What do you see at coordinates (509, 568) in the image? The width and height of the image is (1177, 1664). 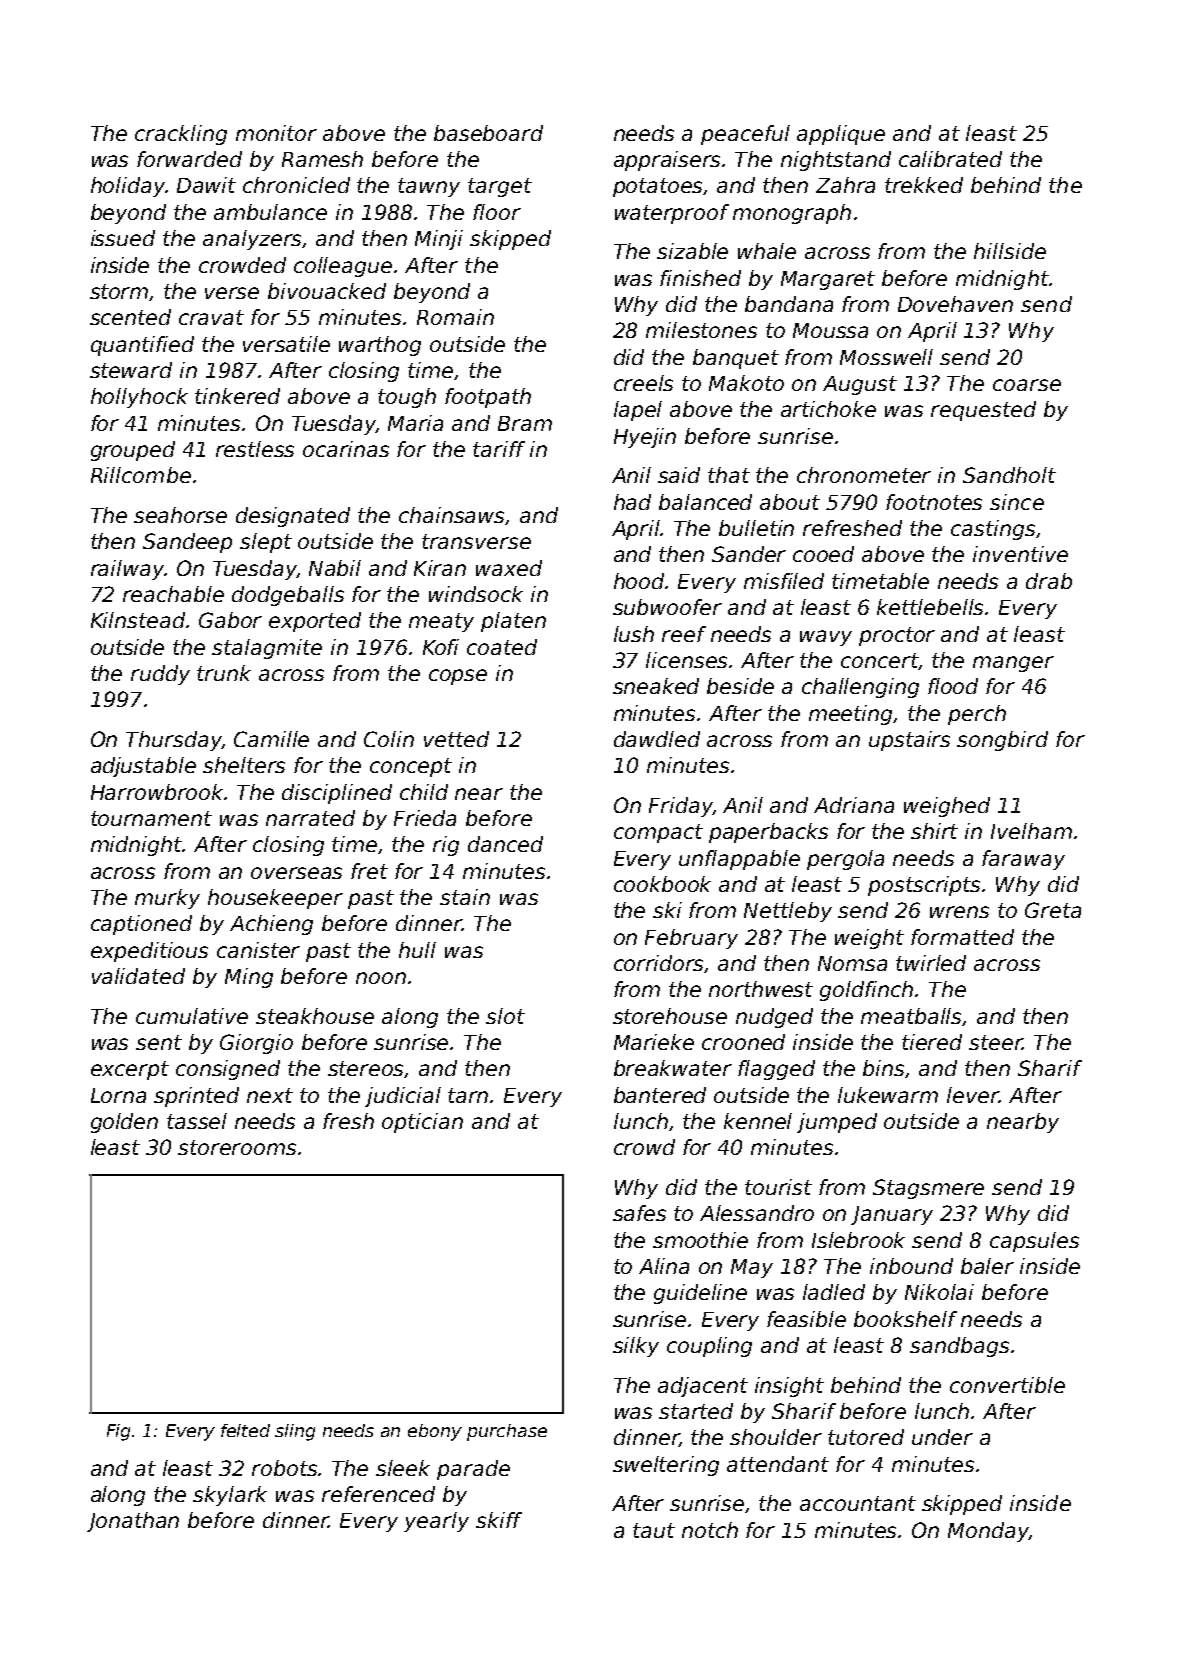 I see `waxed` at bounding box center [509, 568].
